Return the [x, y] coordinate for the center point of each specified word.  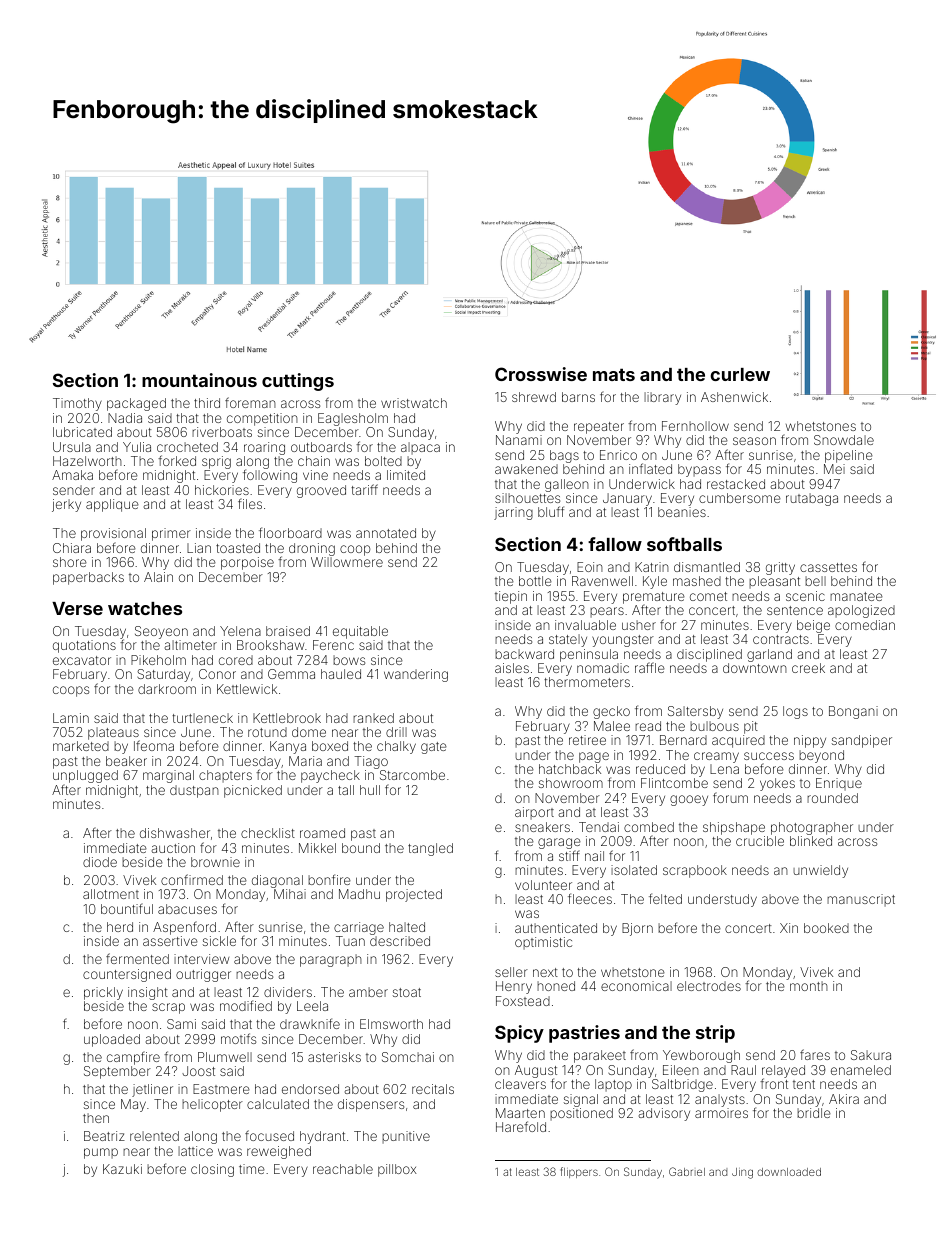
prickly [103, 993]
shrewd [534, 397]
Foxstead [523, 1001]
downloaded [789, 1172]
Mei [834, 469]
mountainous [199, 380]
